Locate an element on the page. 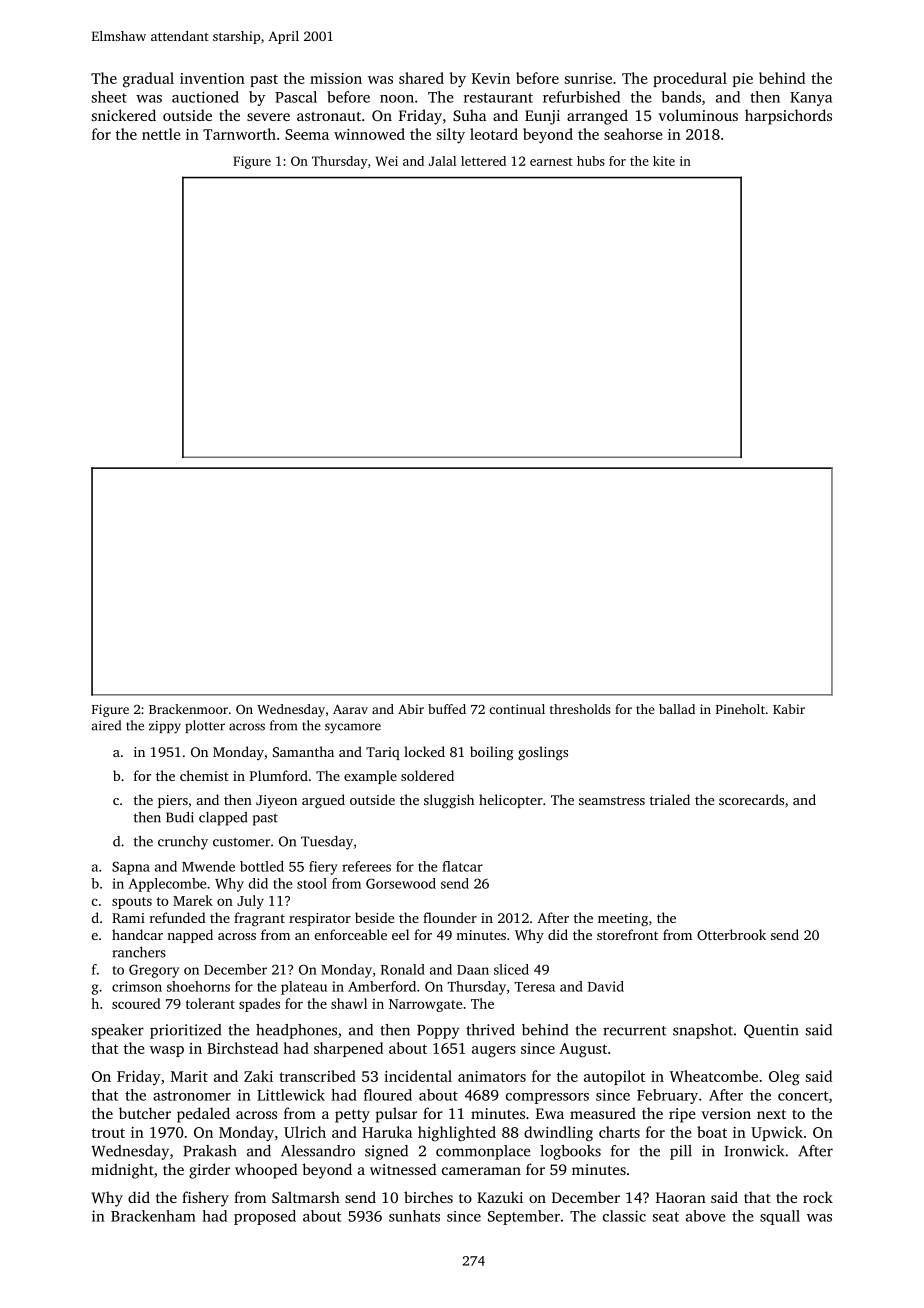 The width and height of the document is (924, 1308). Seema is located at coordinates (307, 134).
